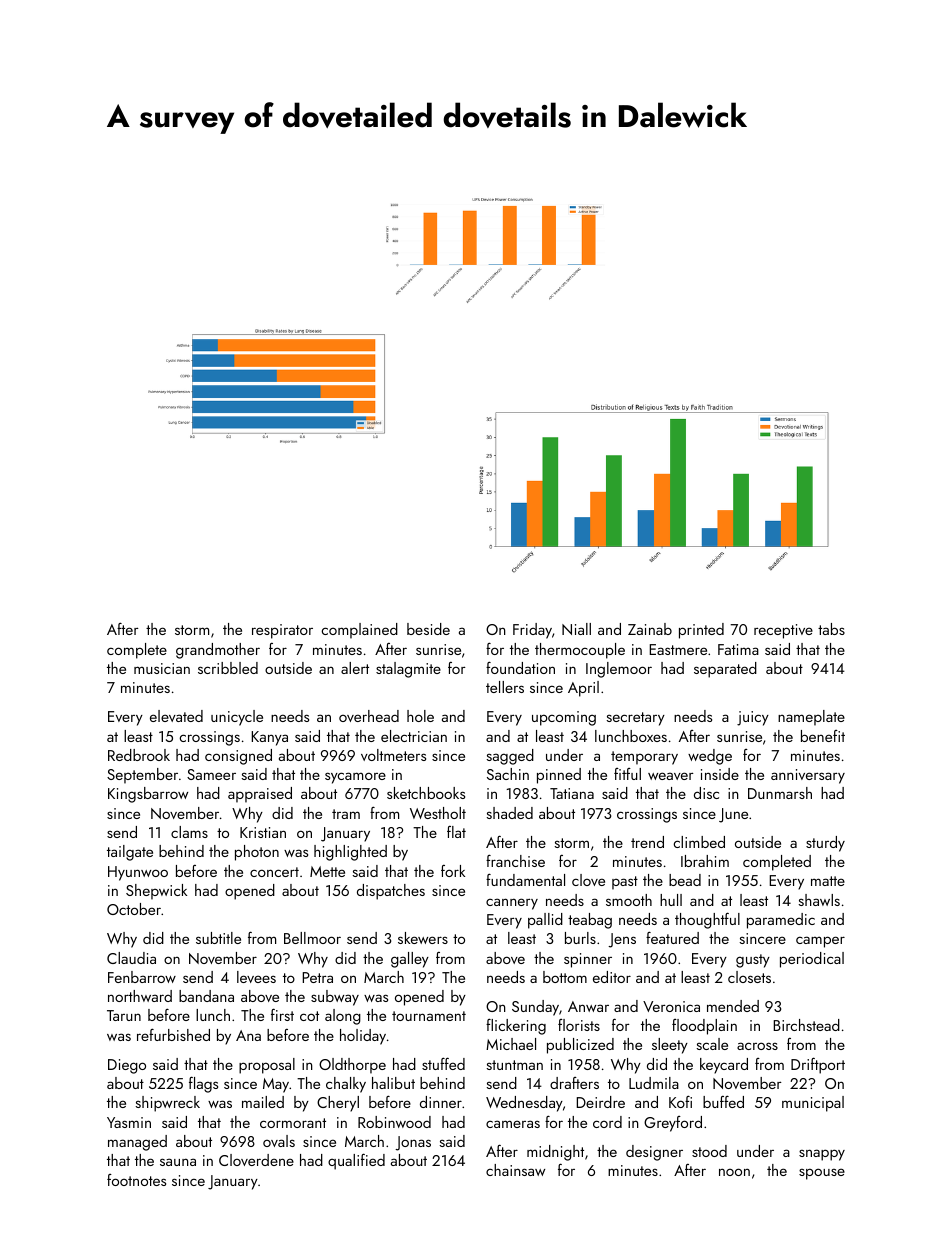  Describe the element at coordinates (206, 996) in the screenshot. I see `bandana` at that location.
